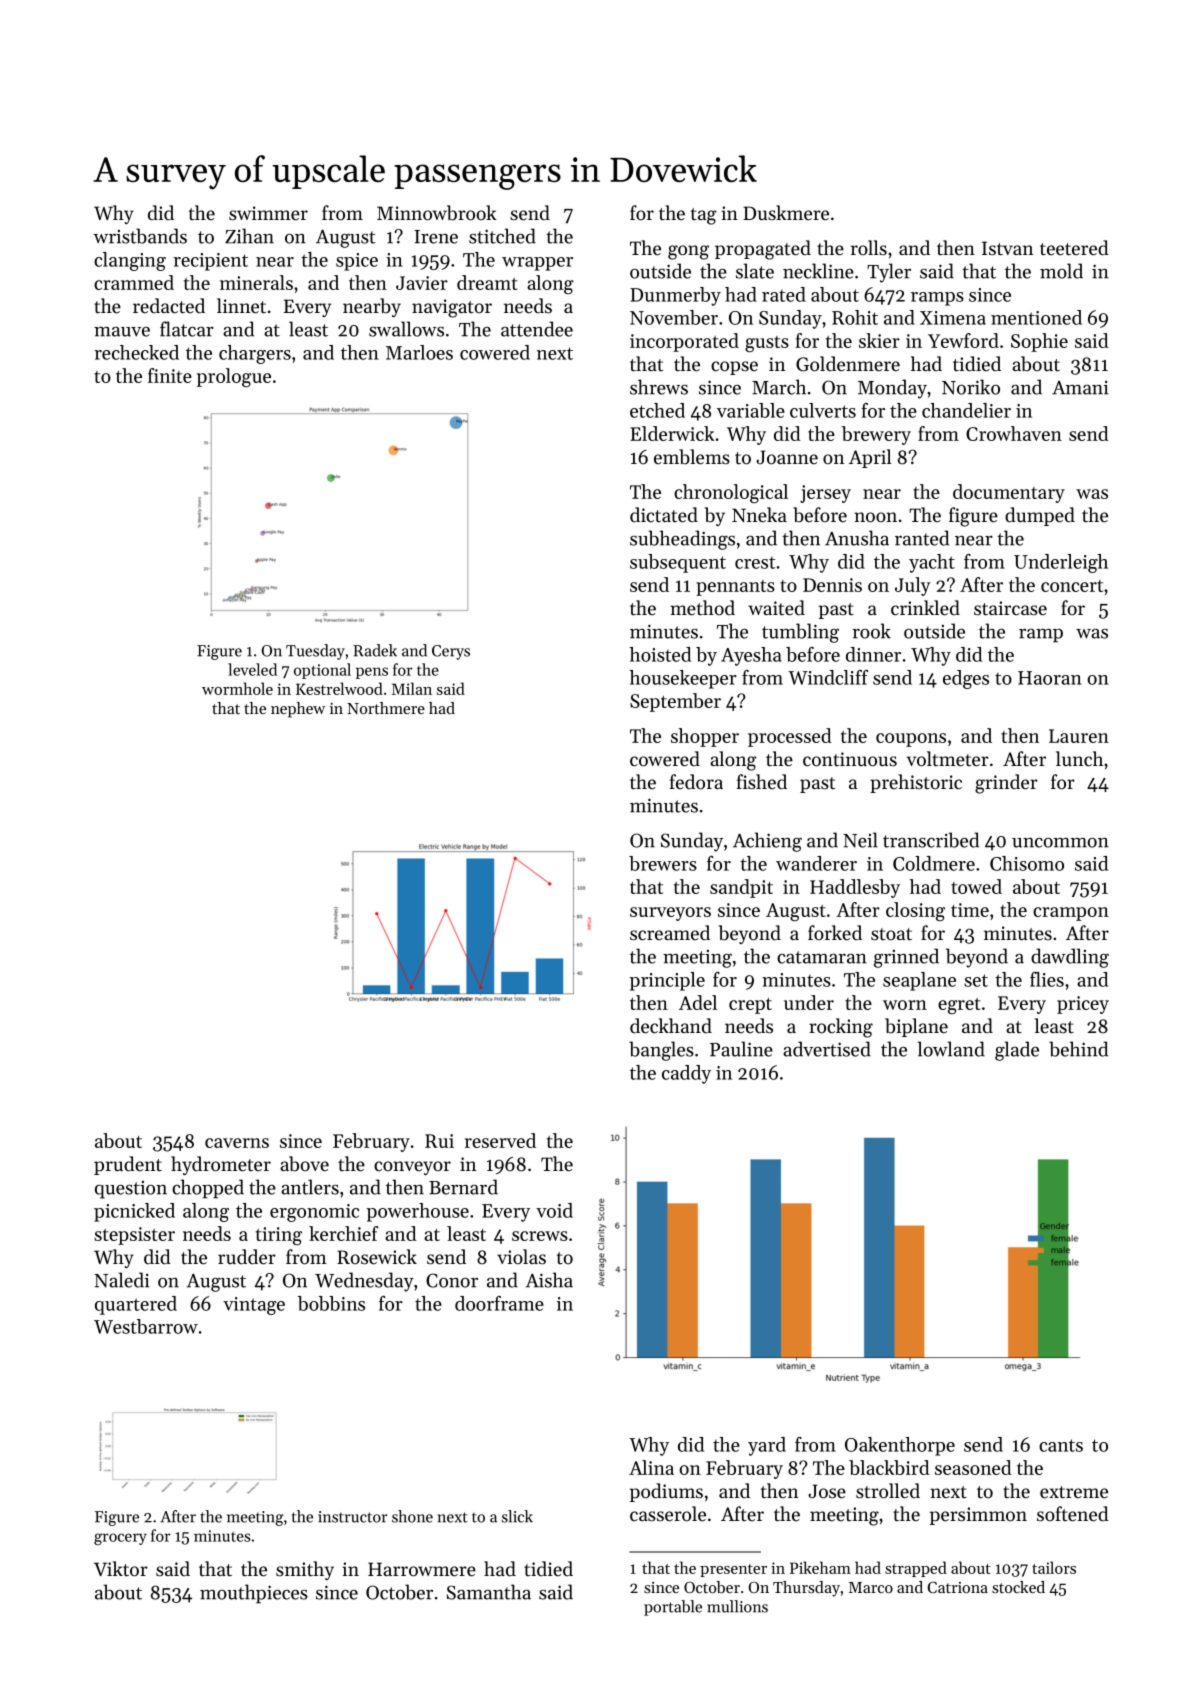 This page has width=1203, height=1701. I want to click on coupons, so click(911, 740).
